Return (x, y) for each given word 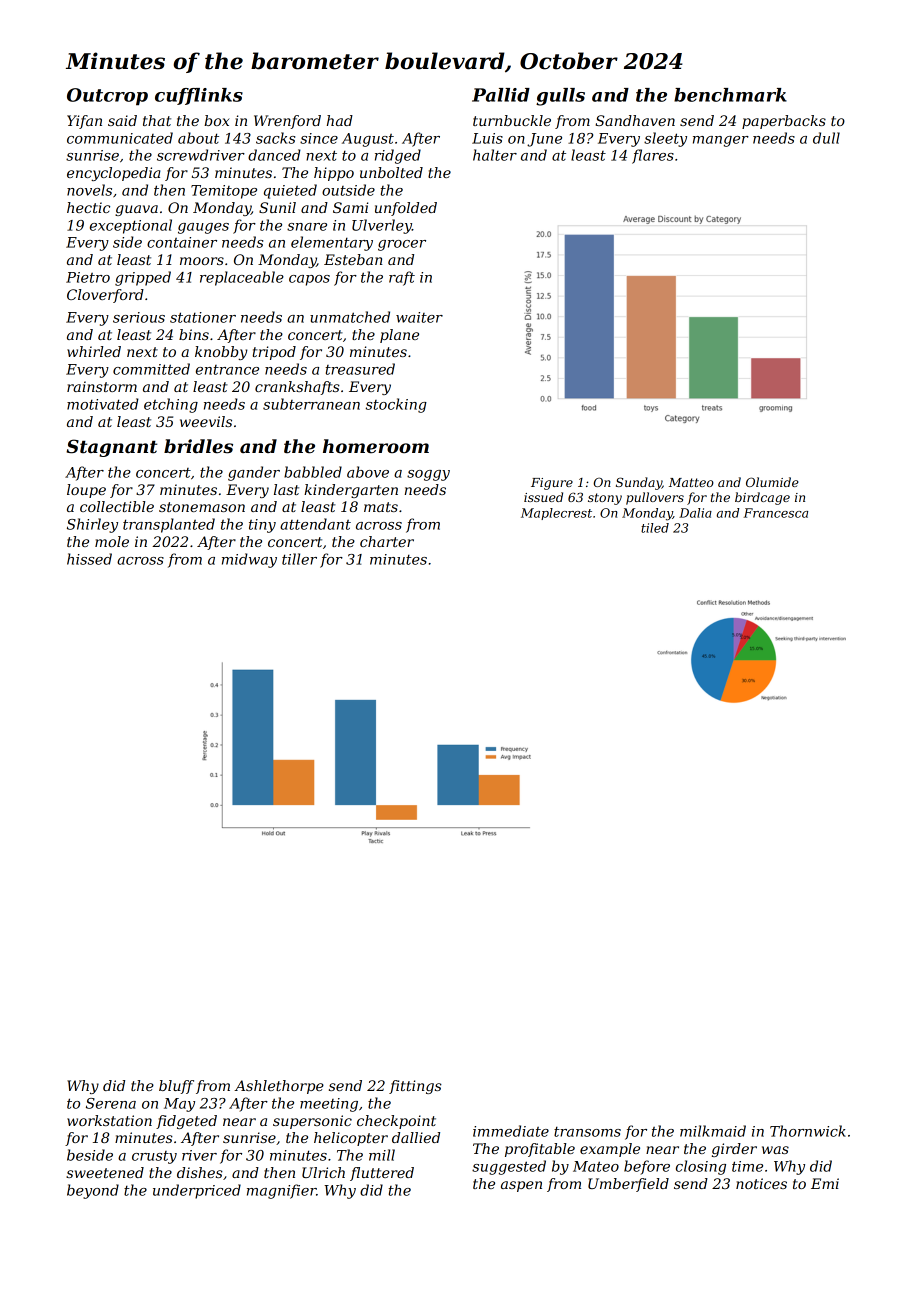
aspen (521, 1186)
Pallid (501, 95)
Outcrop (107, 97)
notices (761, 1183)
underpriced (197, 1191)
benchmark (730, 95)
